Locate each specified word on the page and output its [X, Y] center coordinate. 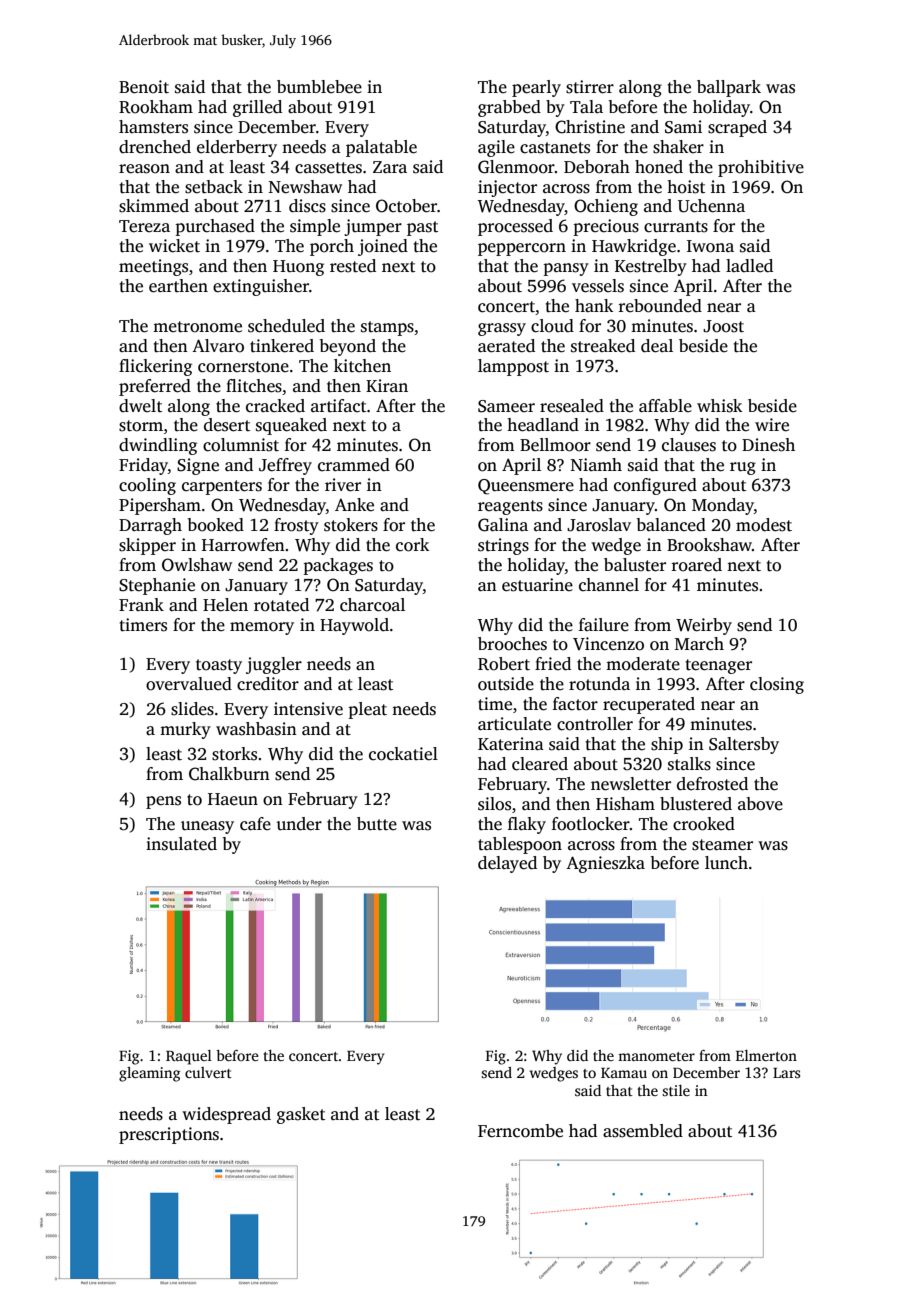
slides [192, 709]
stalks [689, 764]
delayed [507, 864]
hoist [686, 187]
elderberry [237, 148]
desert [227, 425]
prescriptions [169, 1135]
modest [764, 525]
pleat [367, 710]
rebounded [660, 306]
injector [507, 188]
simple [315, 227]
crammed [354, 465]
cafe [255, 824]
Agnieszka [605, 864]
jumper [373, 227]
